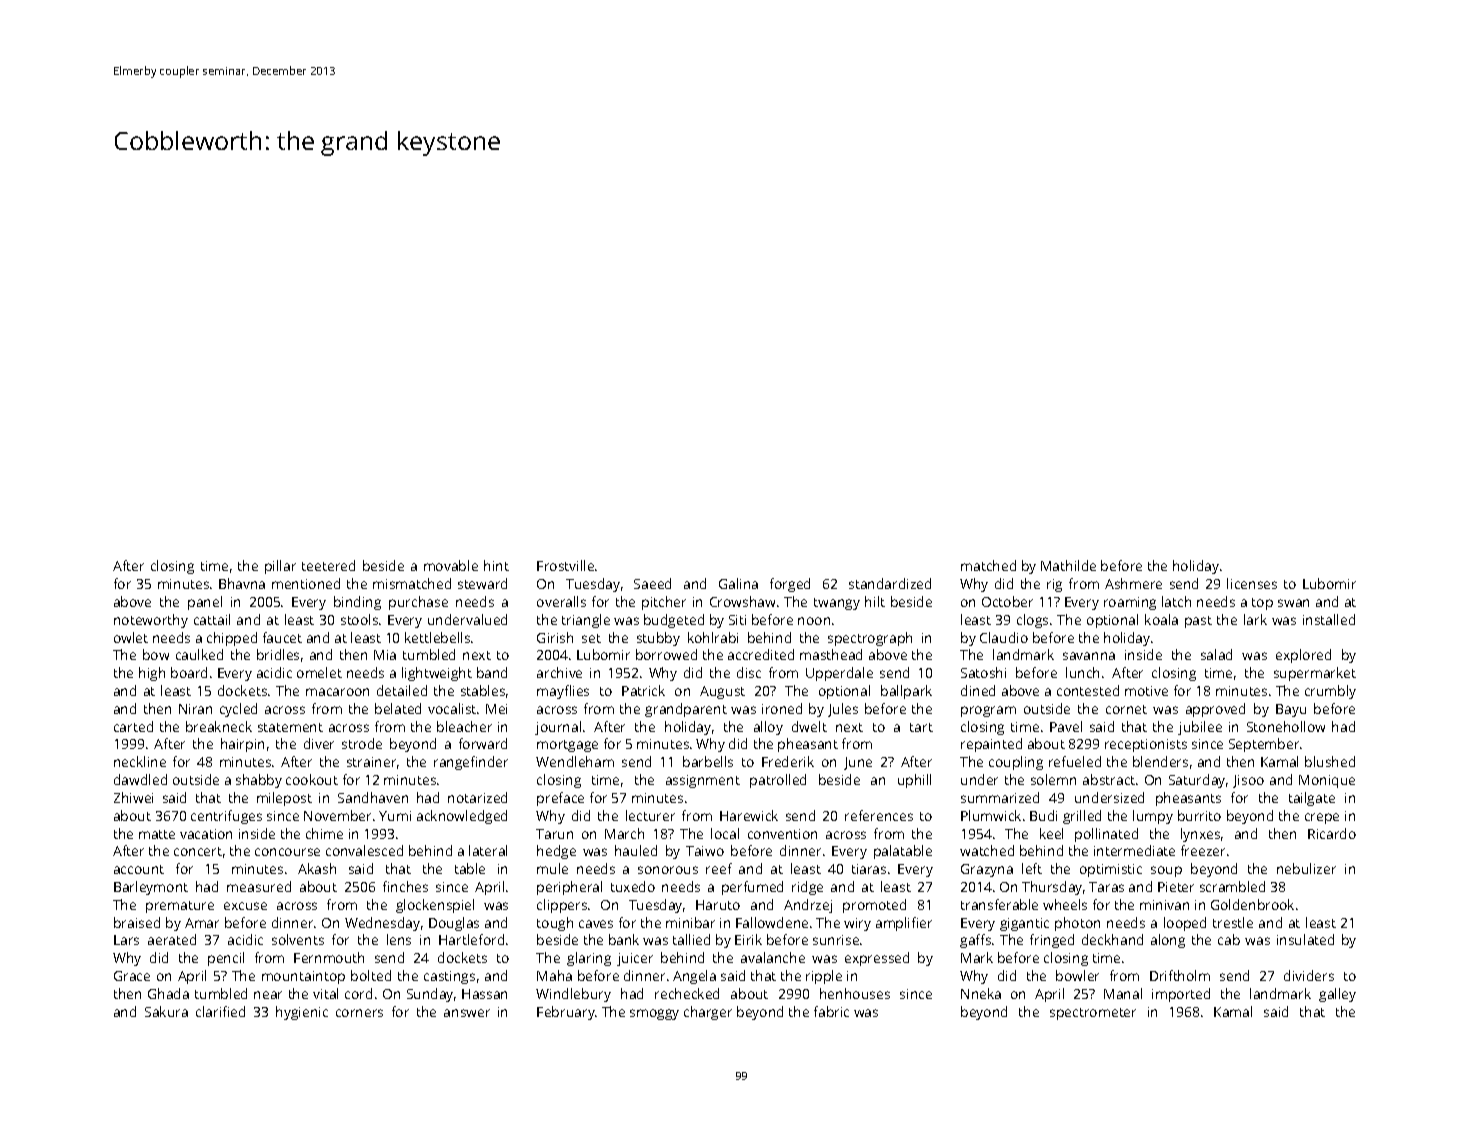  Describe the element at coordinates (1252, 904) in the screenshot. I see `Goldenbrook` at that location.
